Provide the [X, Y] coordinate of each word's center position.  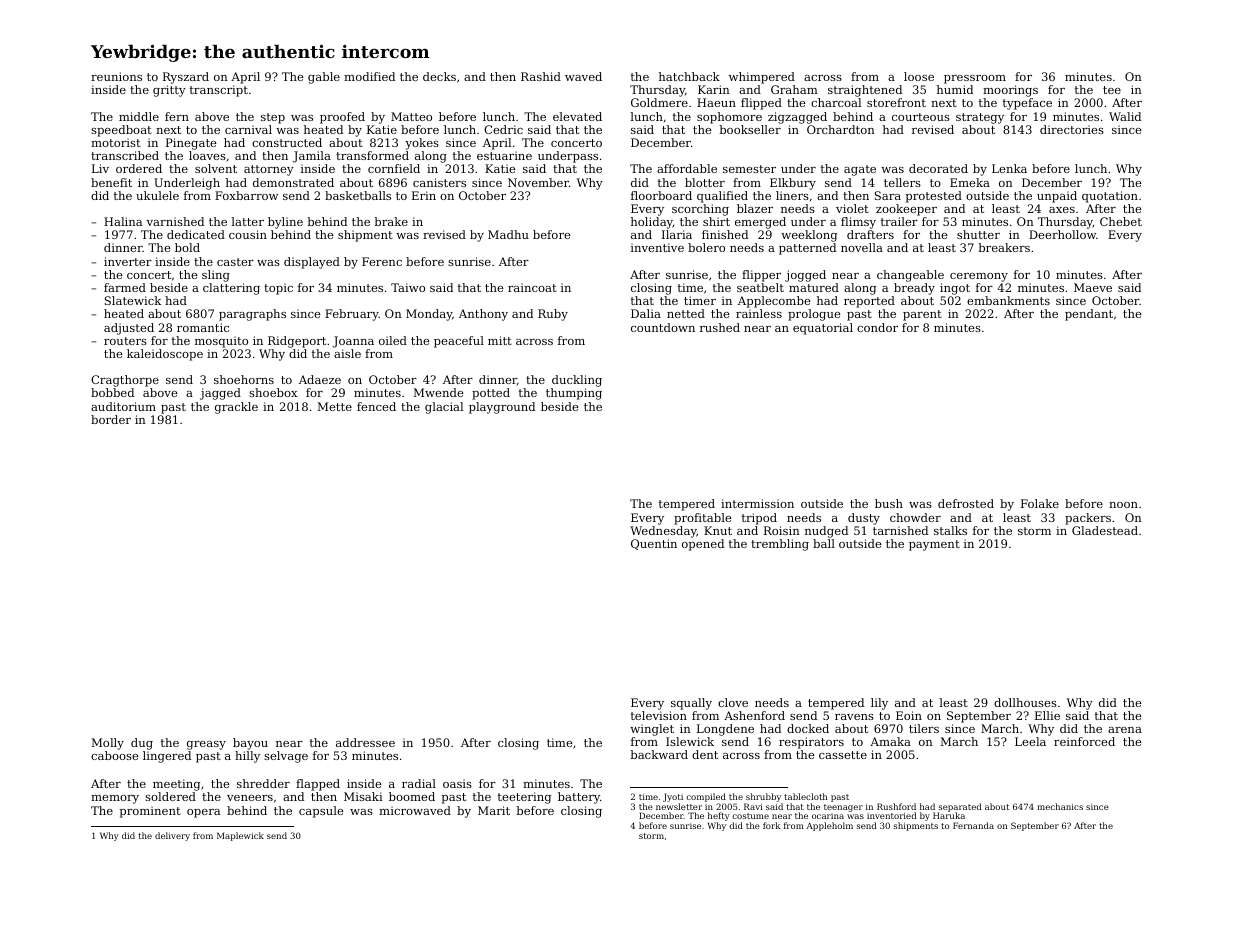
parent [922, 315]
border [111, 419]
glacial [444, 408]
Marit [494, 810]
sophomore [729, 118]
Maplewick [240, 836]
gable [324, 78]
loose [919, 76]
